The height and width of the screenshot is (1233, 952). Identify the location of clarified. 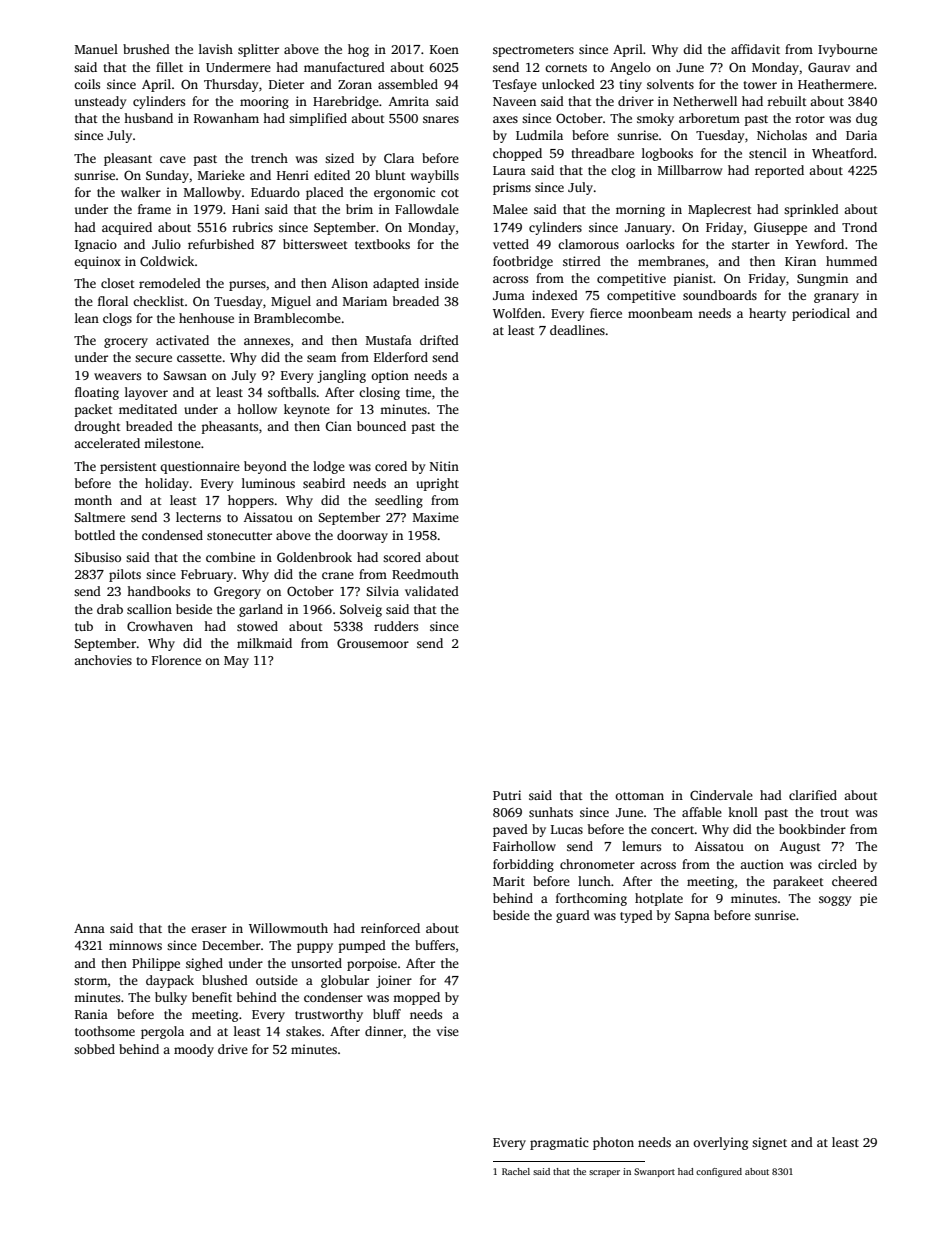
(813, 795).
